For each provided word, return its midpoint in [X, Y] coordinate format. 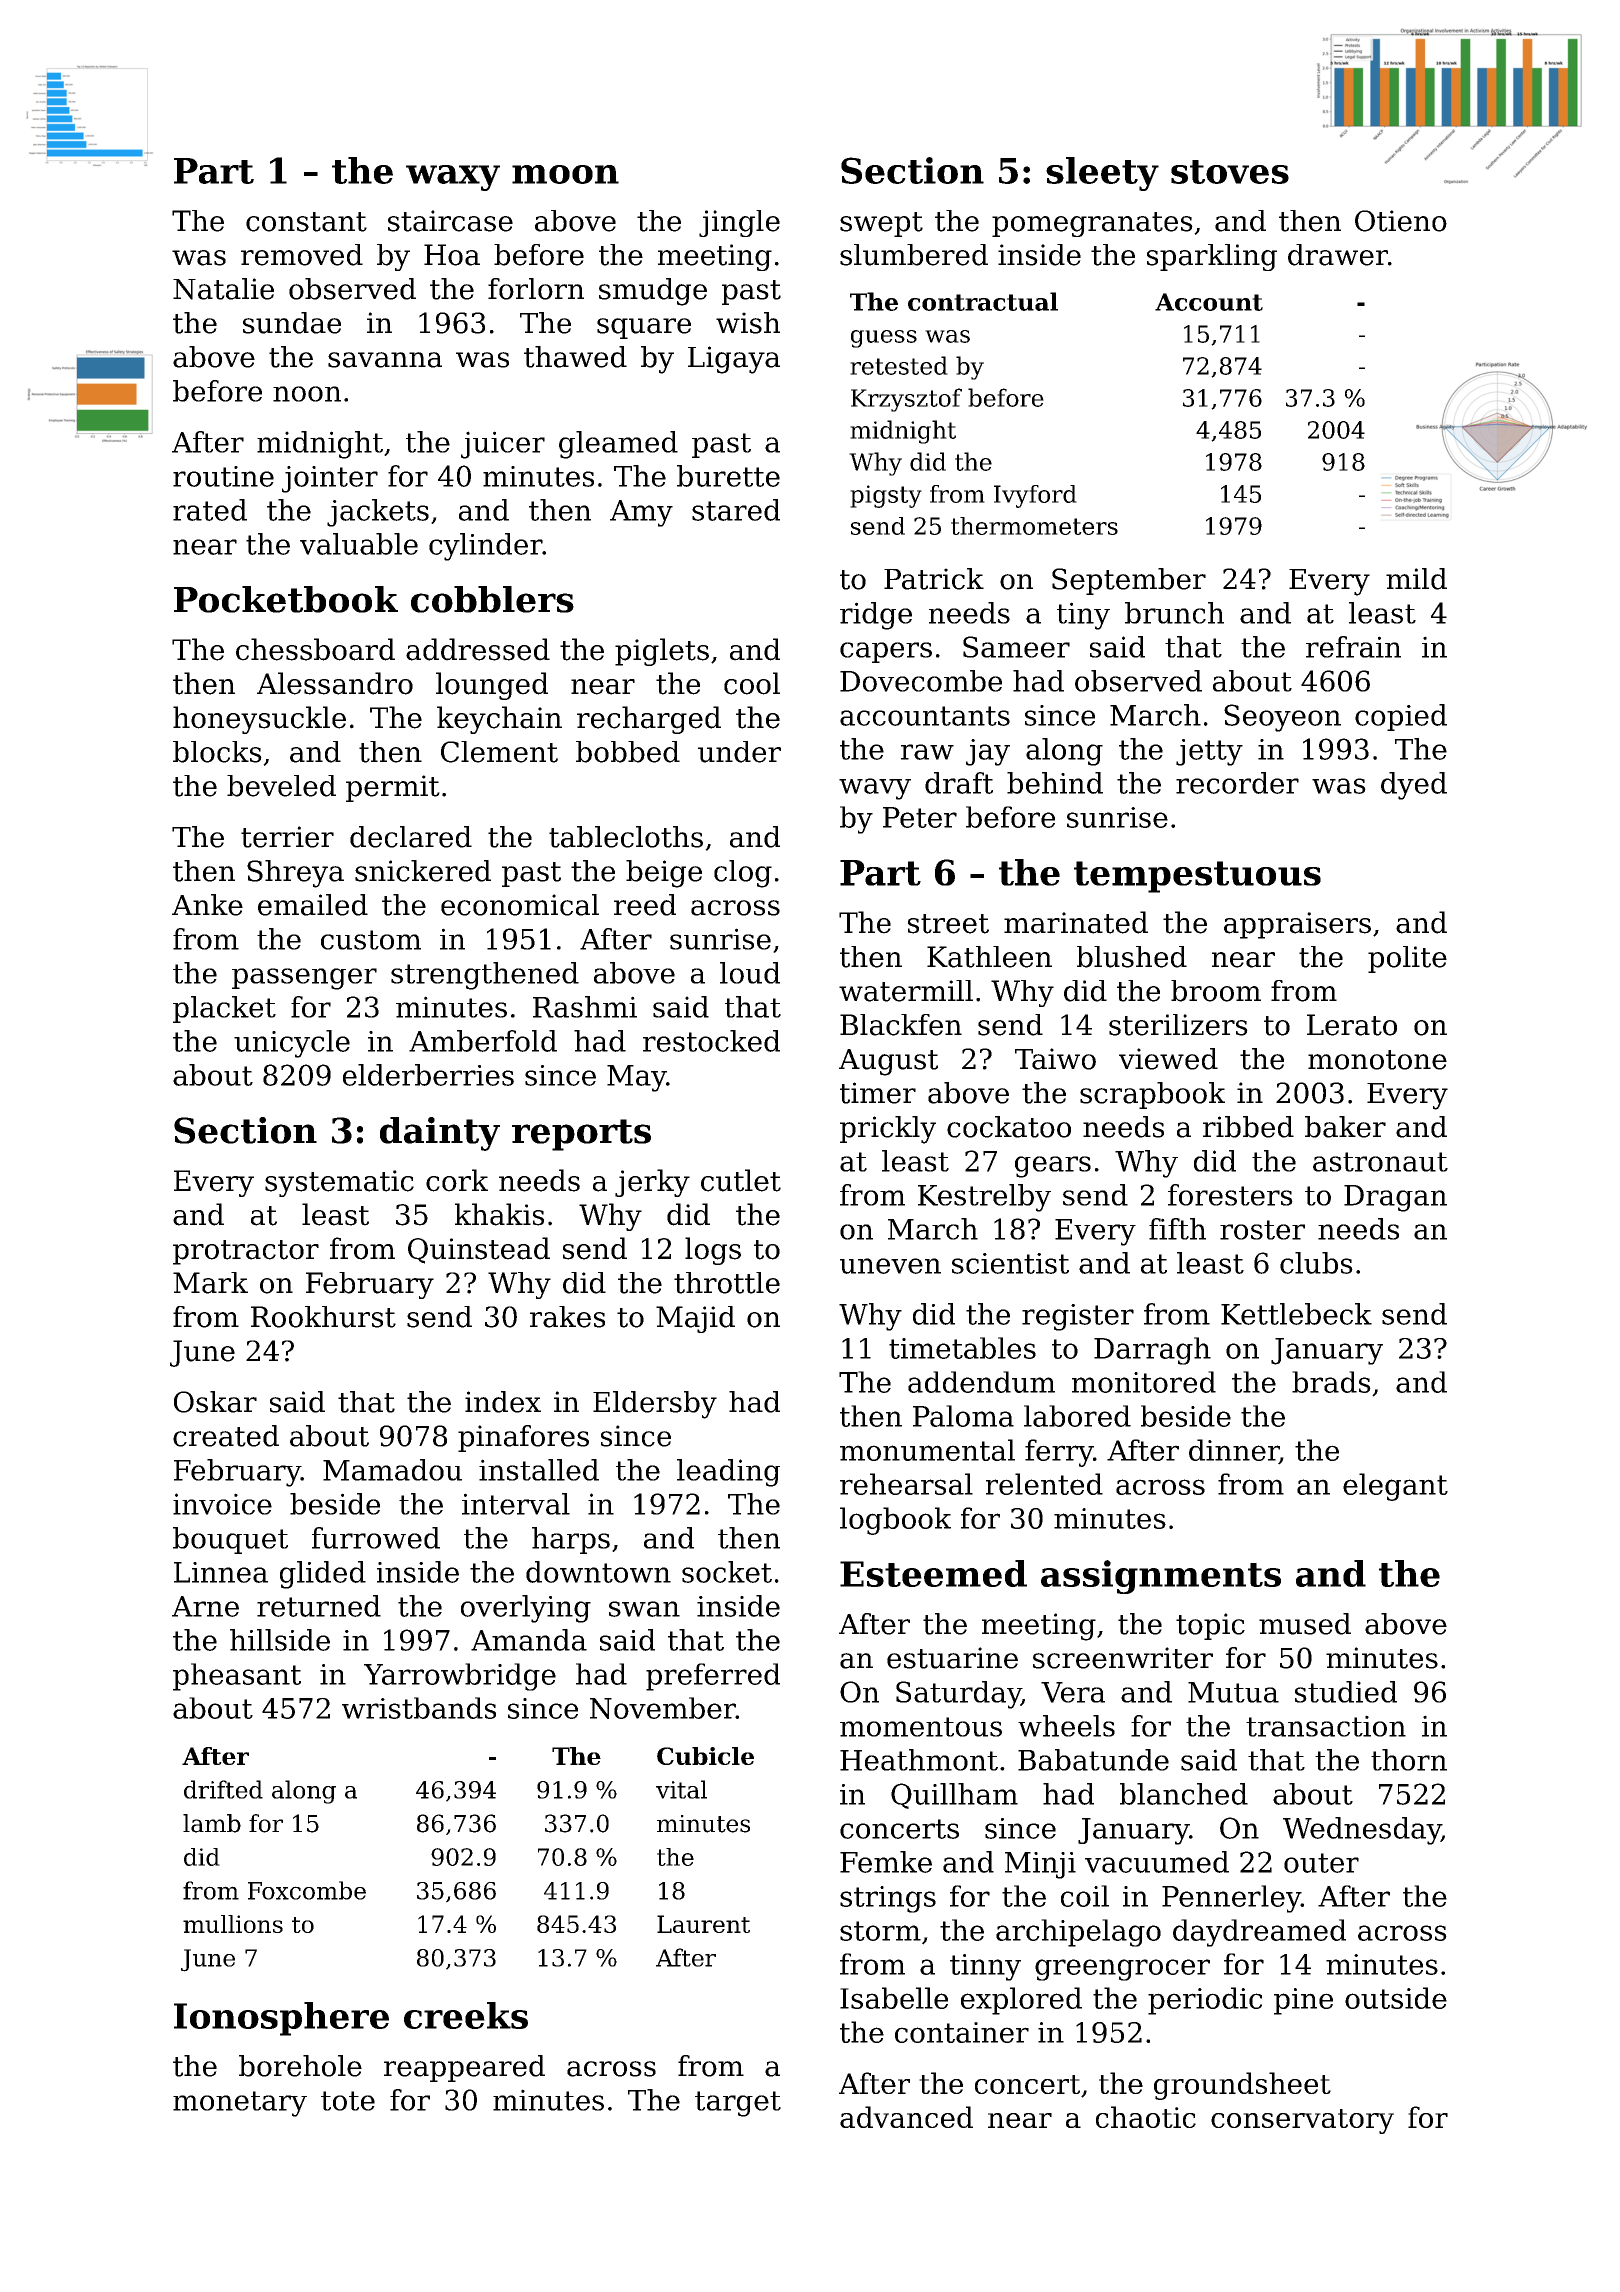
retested [899, 365]
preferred [713, 1677]
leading [728, 1473]
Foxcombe [307, 1890]
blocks [217, 752]
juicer [503, 445]
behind [1055, 783]
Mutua [1233, 1692]
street [948, 924]
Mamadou [392, 1470]
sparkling [1212, 257]
